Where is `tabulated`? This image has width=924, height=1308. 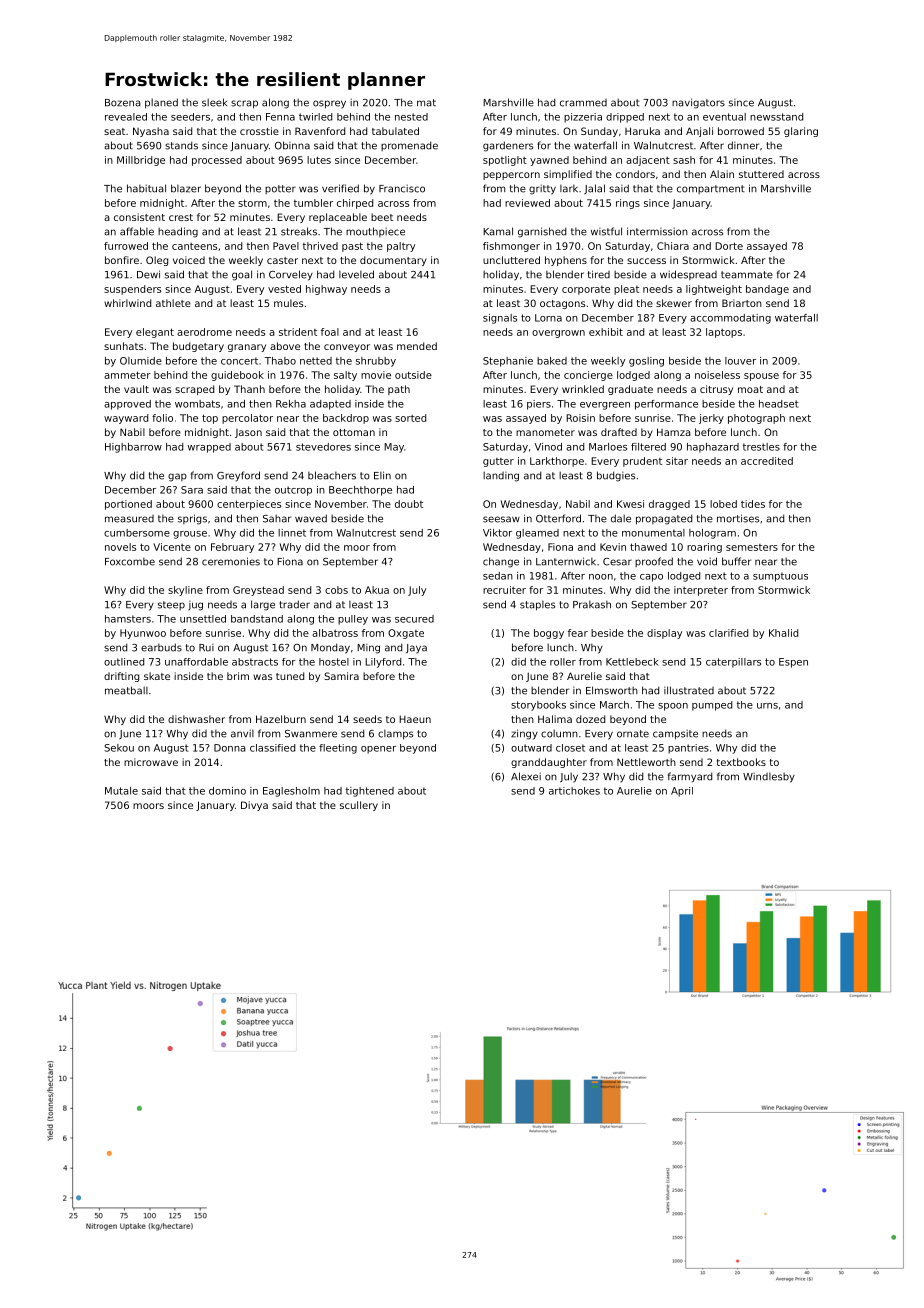 tabulated is located at coordinates (395, 131).
